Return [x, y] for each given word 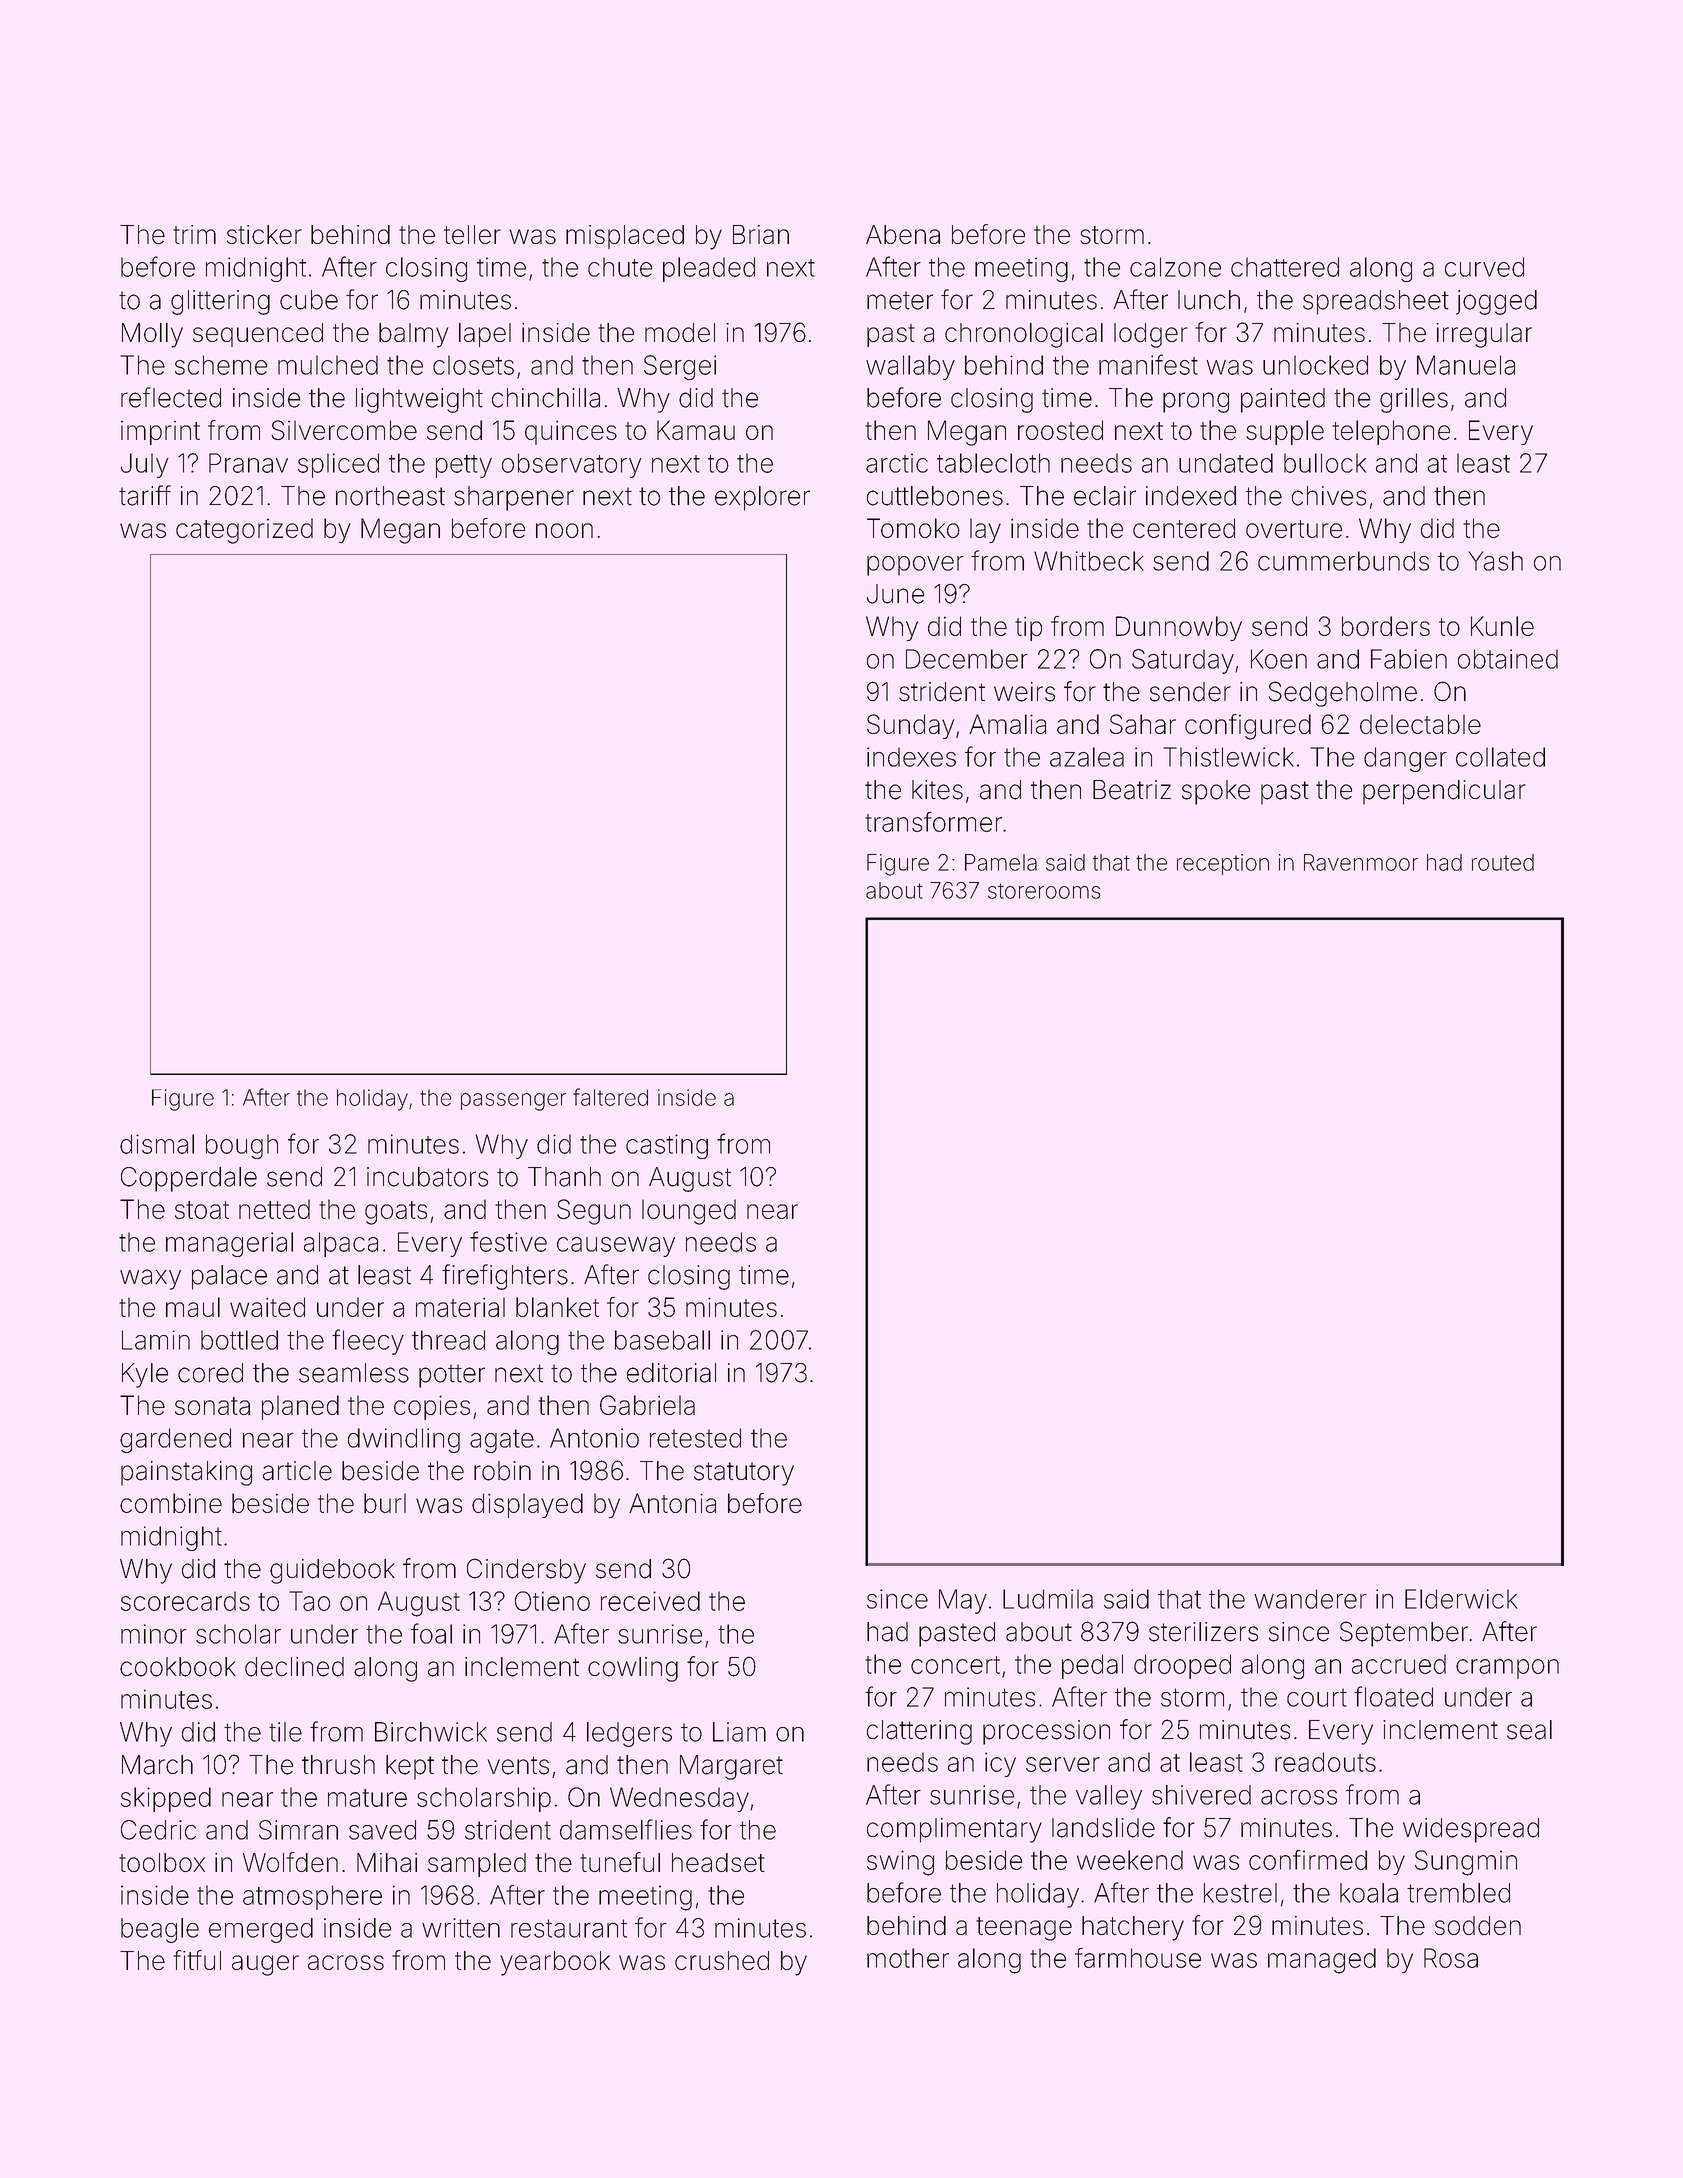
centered [1184, 528]
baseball [662, 1340]
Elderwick [1461, 1599]
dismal [157, 1144]
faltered [610, 1097]
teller [472, 234]
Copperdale [189, 1179]
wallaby [910, 367]
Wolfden [290, 1862]
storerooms [1044, 891]
